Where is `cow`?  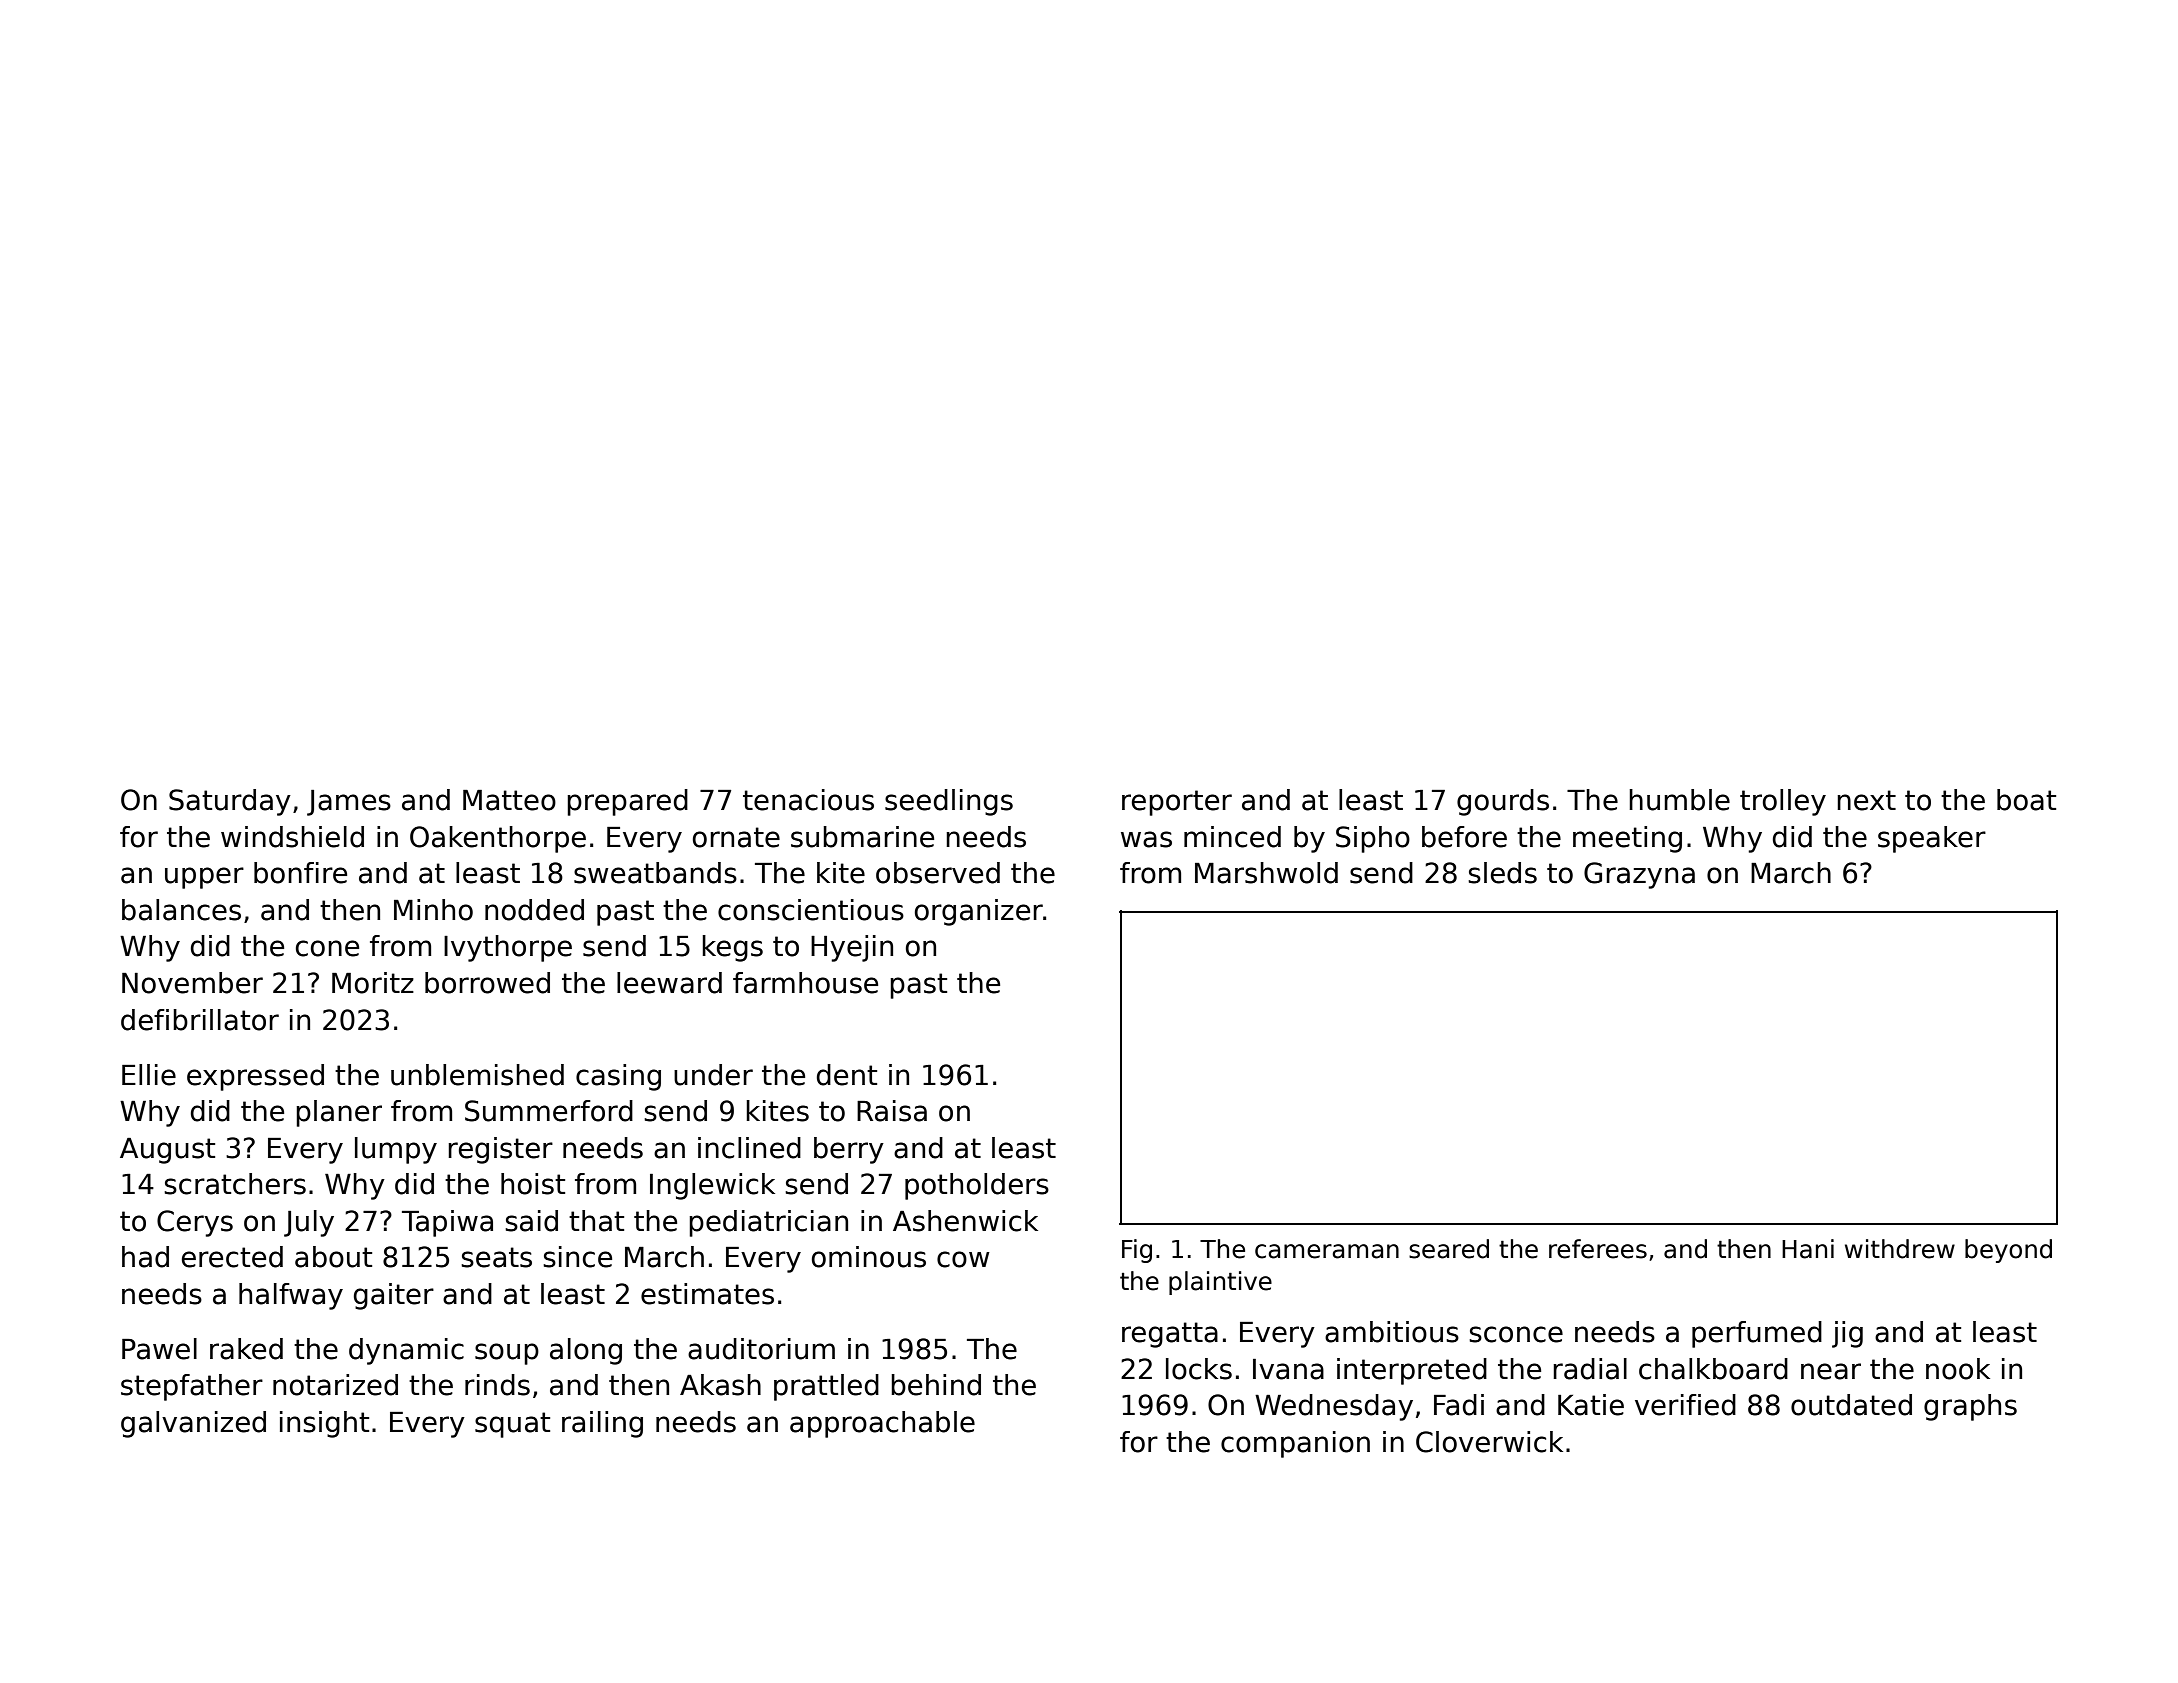 cow is located at coordinates (963, 1259).
